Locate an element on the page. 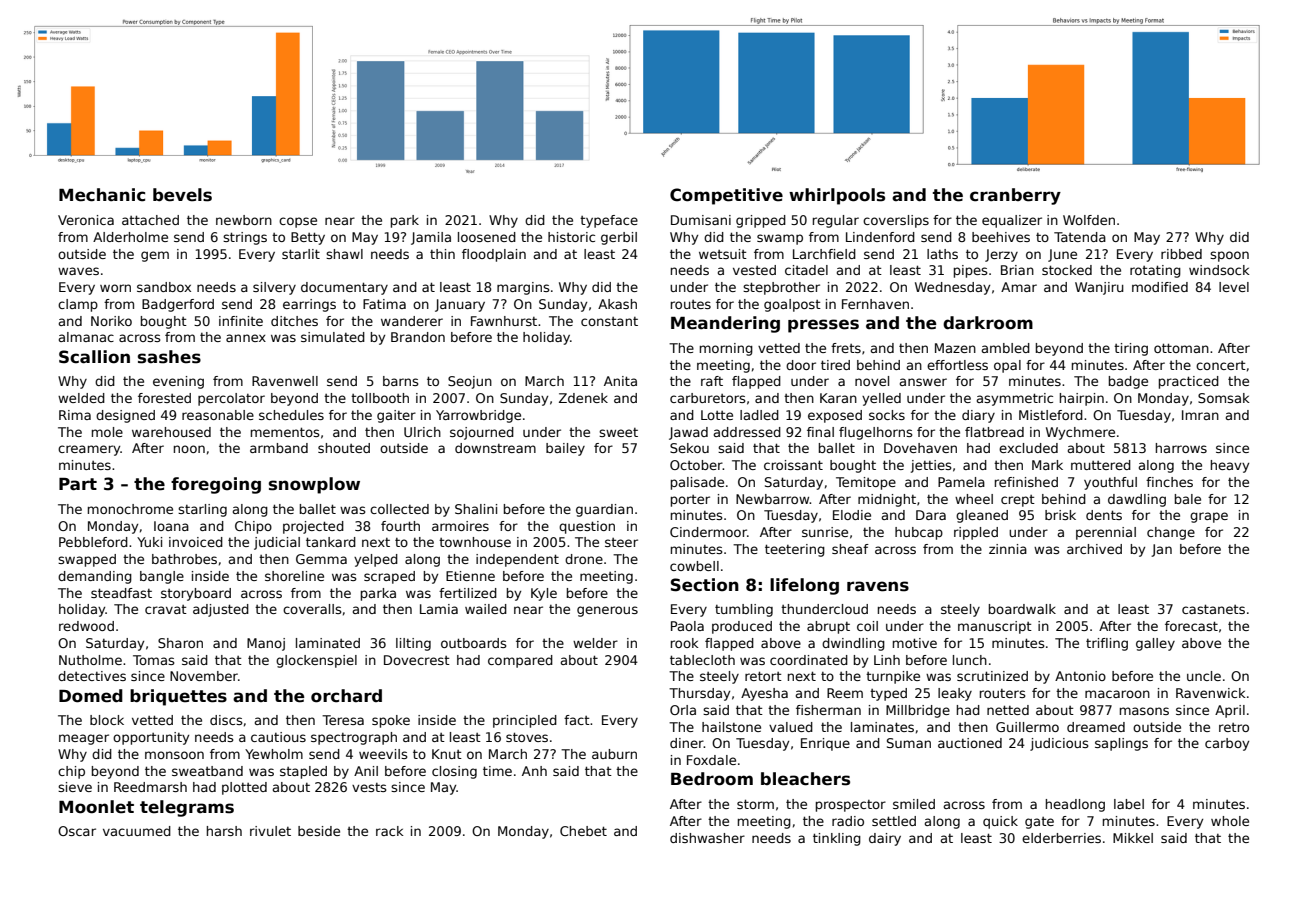 The width and height of the page is (1308, 924). Dumisani is located at coordinates (701, 220).
